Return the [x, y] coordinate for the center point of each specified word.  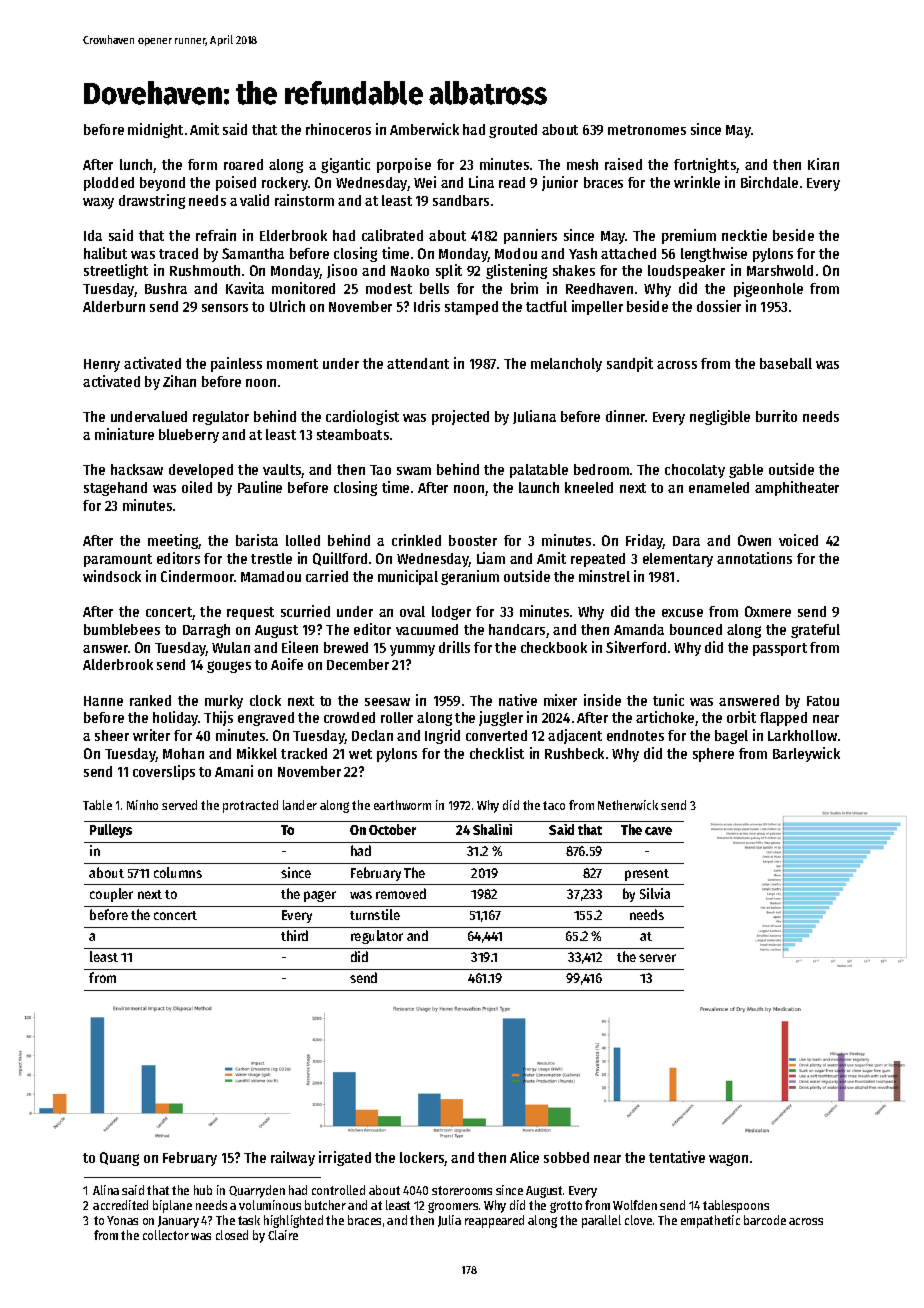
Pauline [260, 487]
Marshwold [780, 270]
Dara [686, 541]
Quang [119, 1159]
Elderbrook [293, 235]
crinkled [416, 540]
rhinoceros [338, 129]
